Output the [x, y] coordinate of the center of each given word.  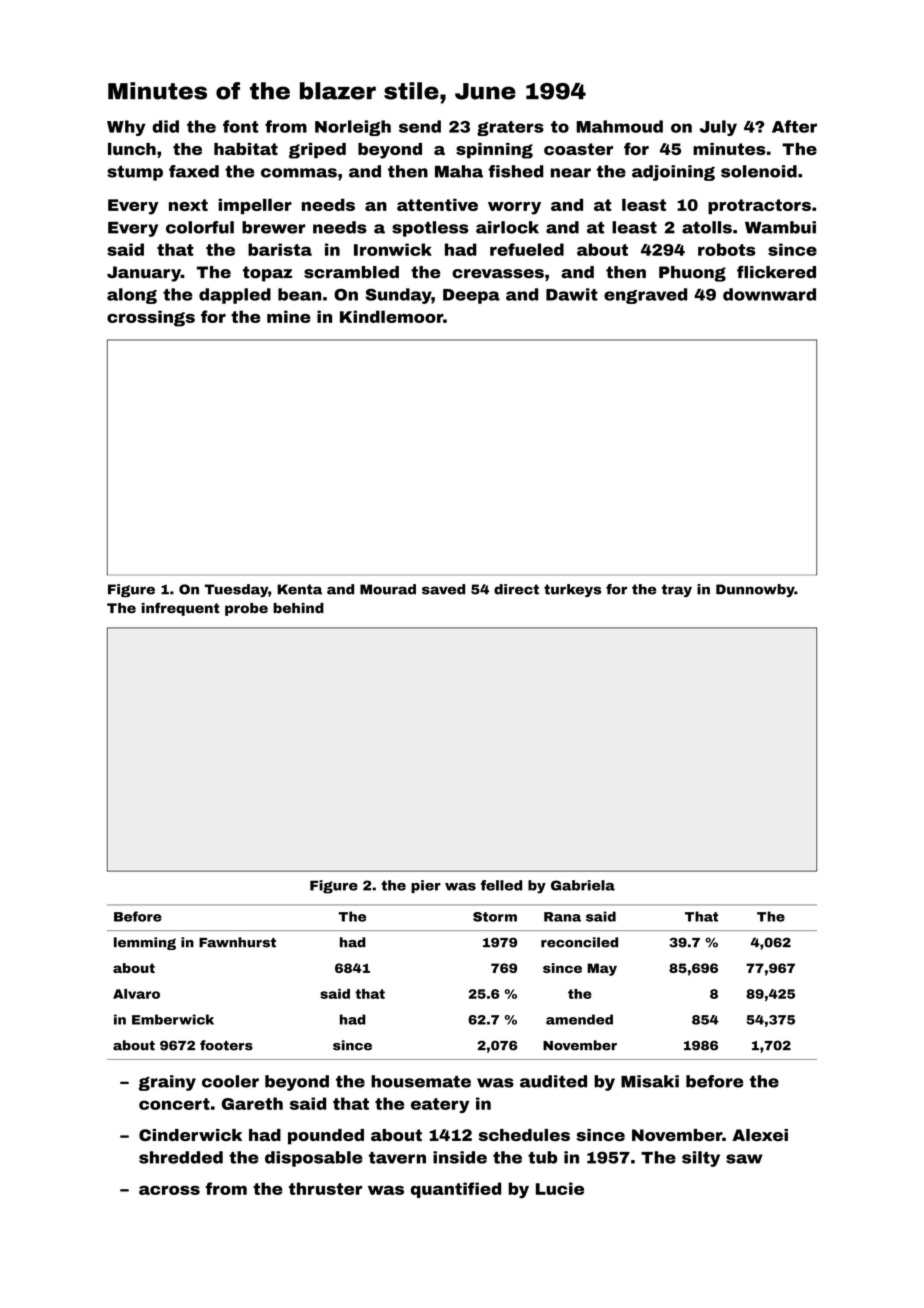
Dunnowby [755, 590]
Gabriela [583, 885]
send [420, 126]
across [169, 1190]
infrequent [180, 609]
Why [126, 128]
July [718, 128]
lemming [145, 943]
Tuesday [236, 590]
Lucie [560, 1188]
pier [426, 886]
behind [298, 608]
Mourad [388, 589]
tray [677, 590]
